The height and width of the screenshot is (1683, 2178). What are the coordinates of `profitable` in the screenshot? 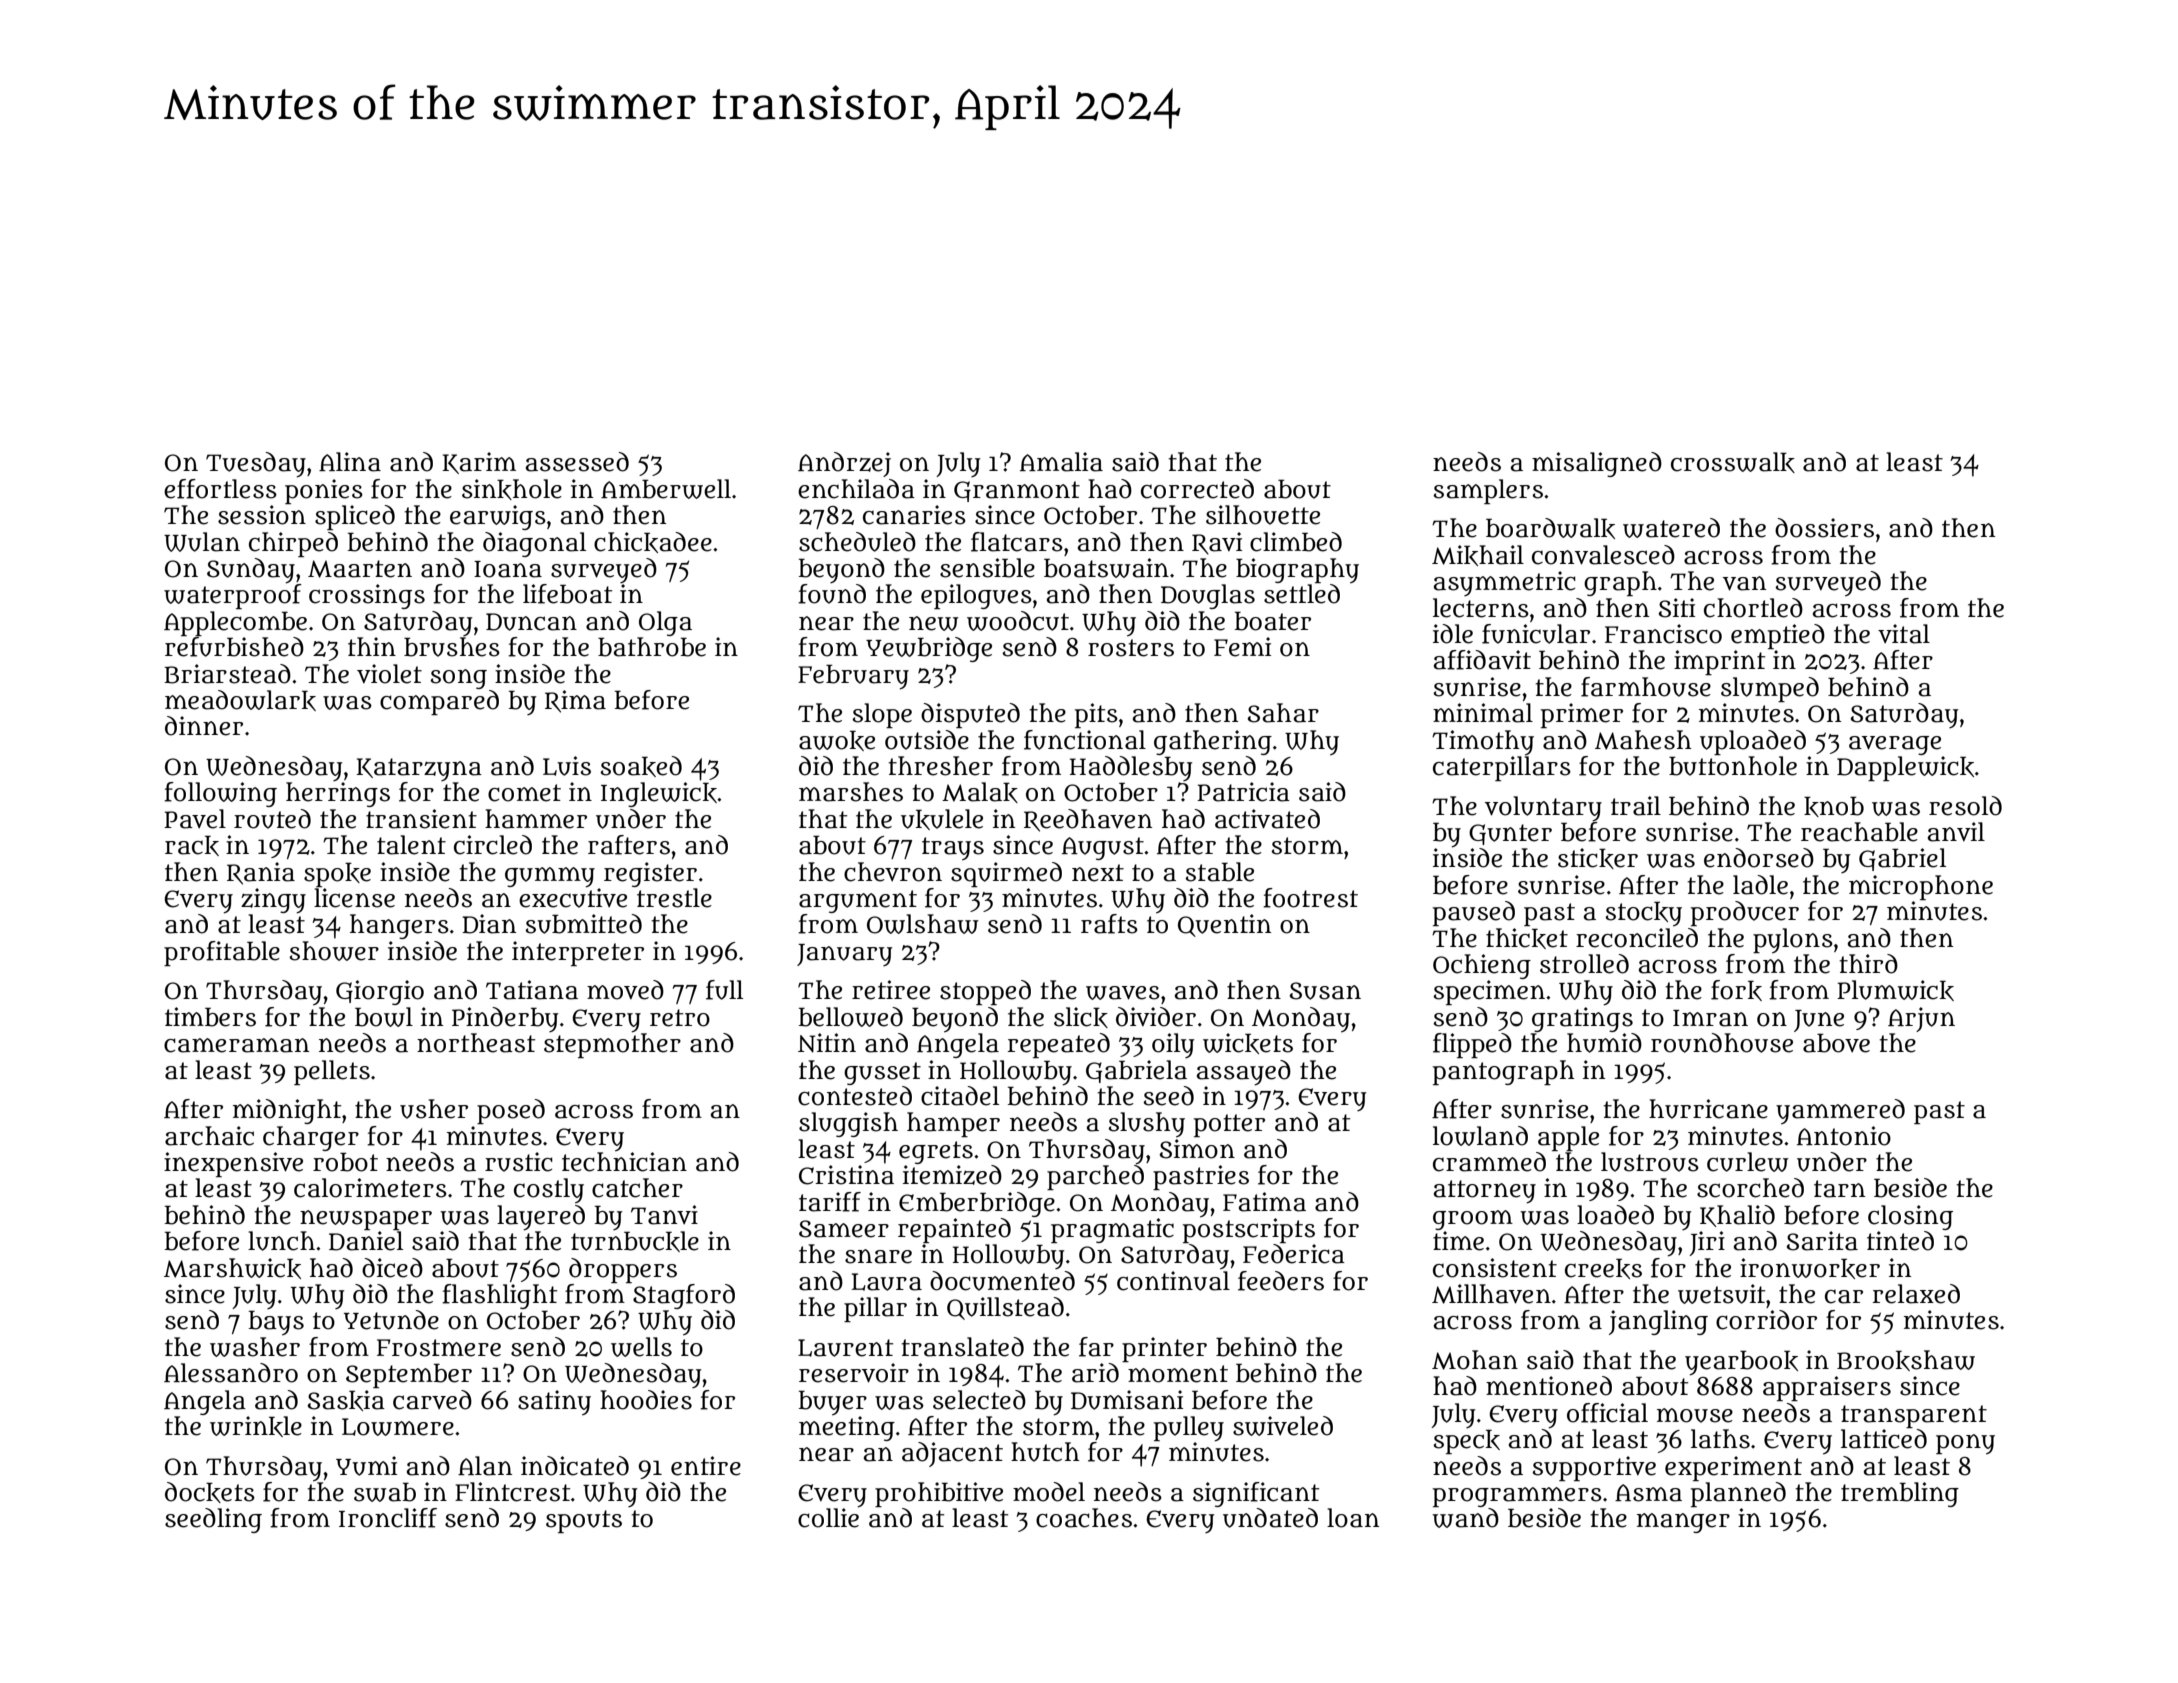 It's located at (222, 953).
